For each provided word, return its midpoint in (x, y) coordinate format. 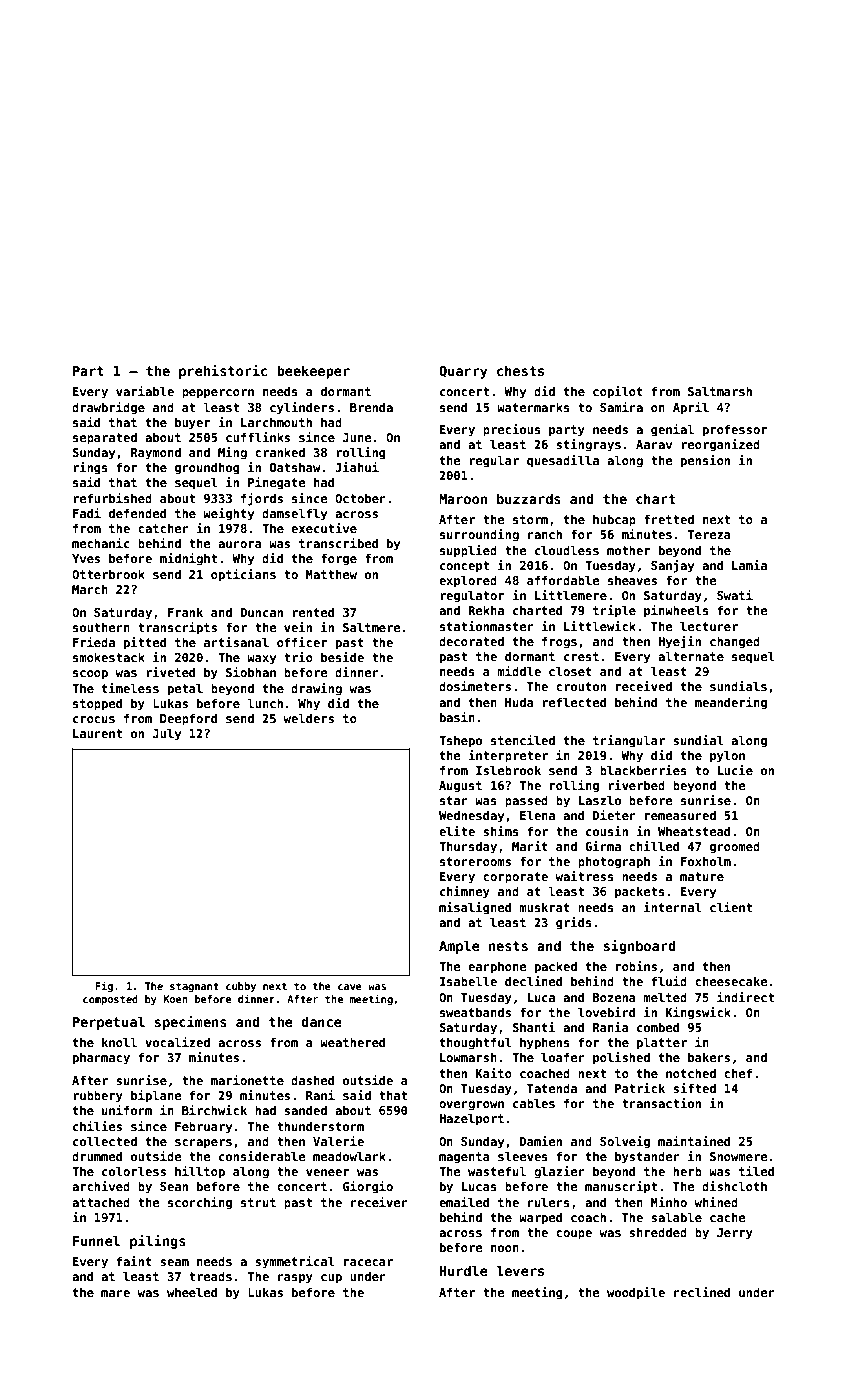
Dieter (614, 815)
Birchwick (214, 1110)
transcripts (177, 628)
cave (350, 987)
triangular (629, 741)
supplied (468, 551)
